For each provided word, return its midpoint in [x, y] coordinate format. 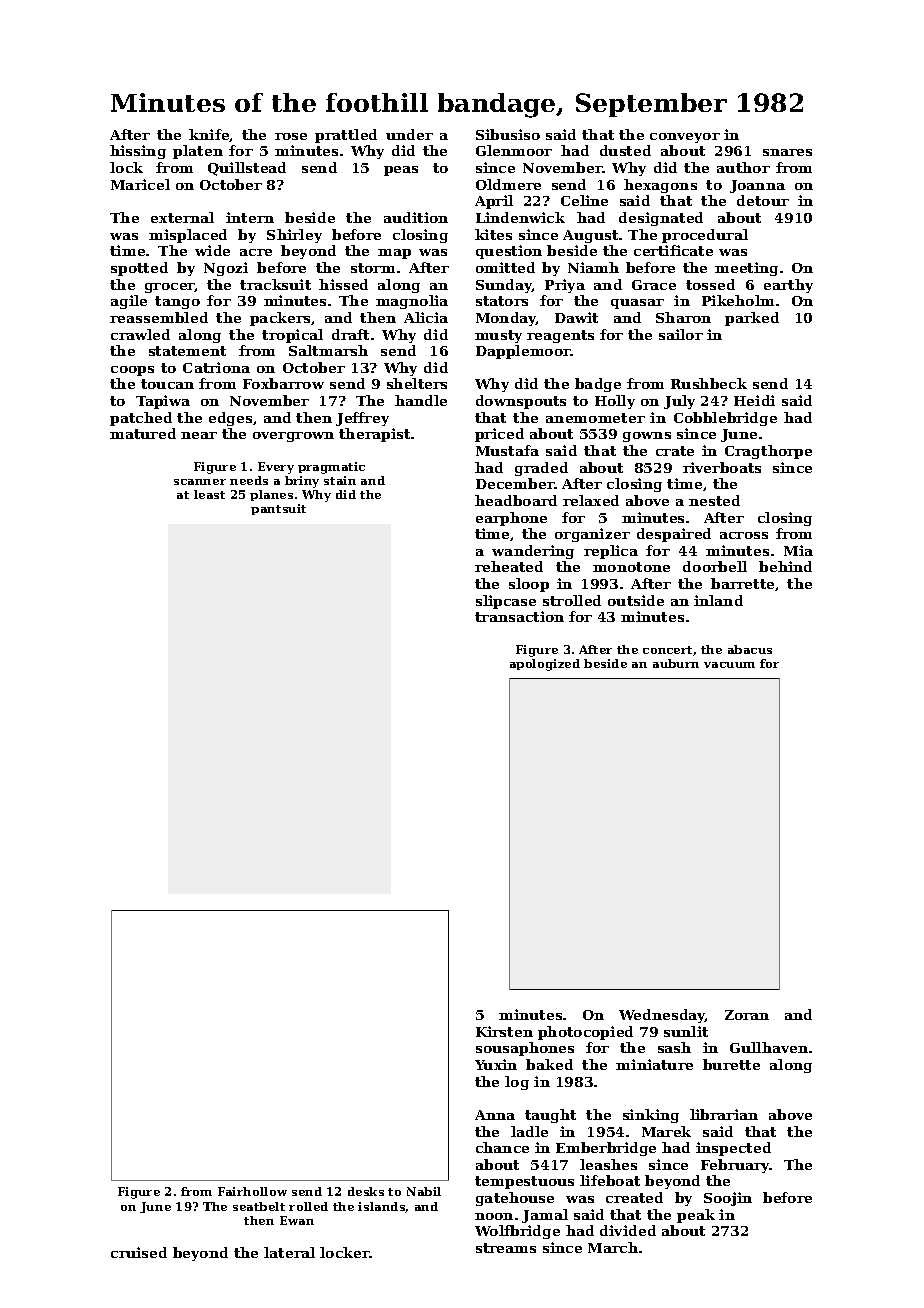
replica [611, 552]
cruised [139, 1252]
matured [143, 433]
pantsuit [278, 509]
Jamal [545, 1216]
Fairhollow [252, 1191]
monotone [631, 567]
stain [340, 480]
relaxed [591, 500]
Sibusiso [508, 134]
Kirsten [504, 1031]
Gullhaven [769, 1047]
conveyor [685, 138]
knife [209, 135]
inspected [733, 1149]
